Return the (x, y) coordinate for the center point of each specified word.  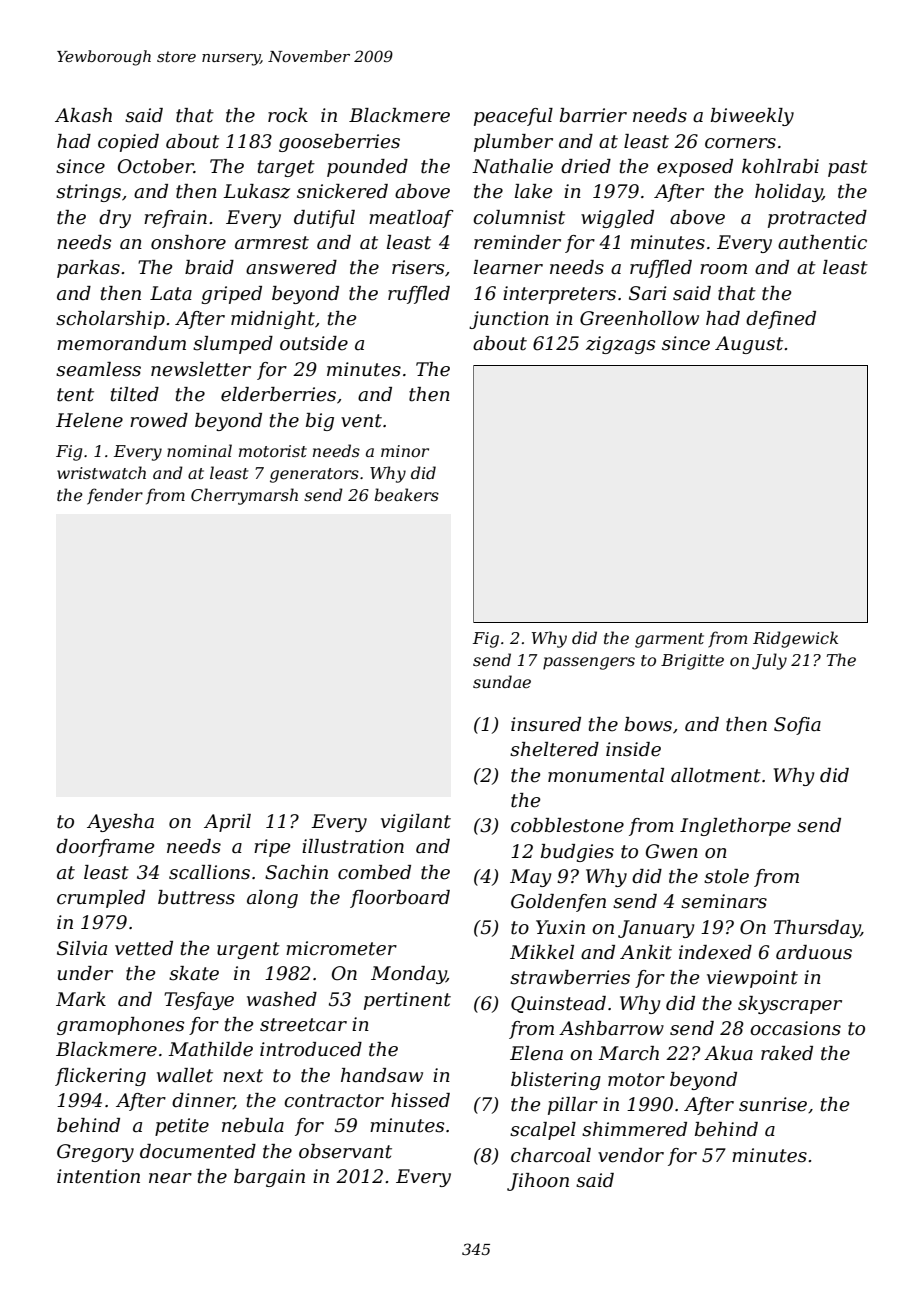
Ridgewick (795, 639)
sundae (502, 681)
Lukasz (256, 191)
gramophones (120, 1026)
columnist (519, 217)
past (848, 168)
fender (115, 496)
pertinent (407, 1001)
